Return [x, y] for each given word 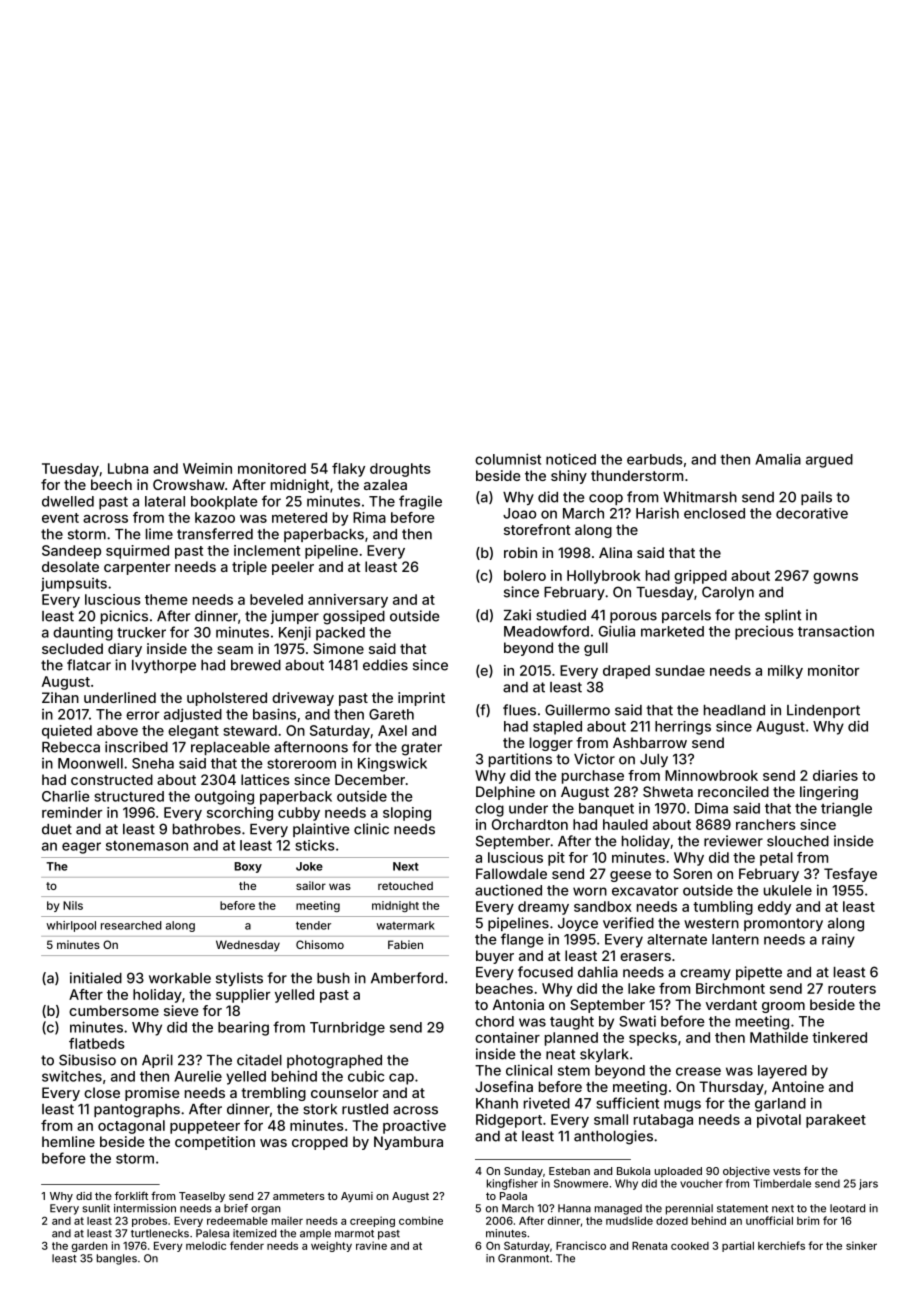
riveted [547, 1103]
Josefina [504, 1086]
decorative [812, 513]
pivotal [779, 1121]
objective [746, 1172]
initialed [96, 978]
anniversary [348, 601]
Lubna [128, 468]
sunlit [96, 1208]
